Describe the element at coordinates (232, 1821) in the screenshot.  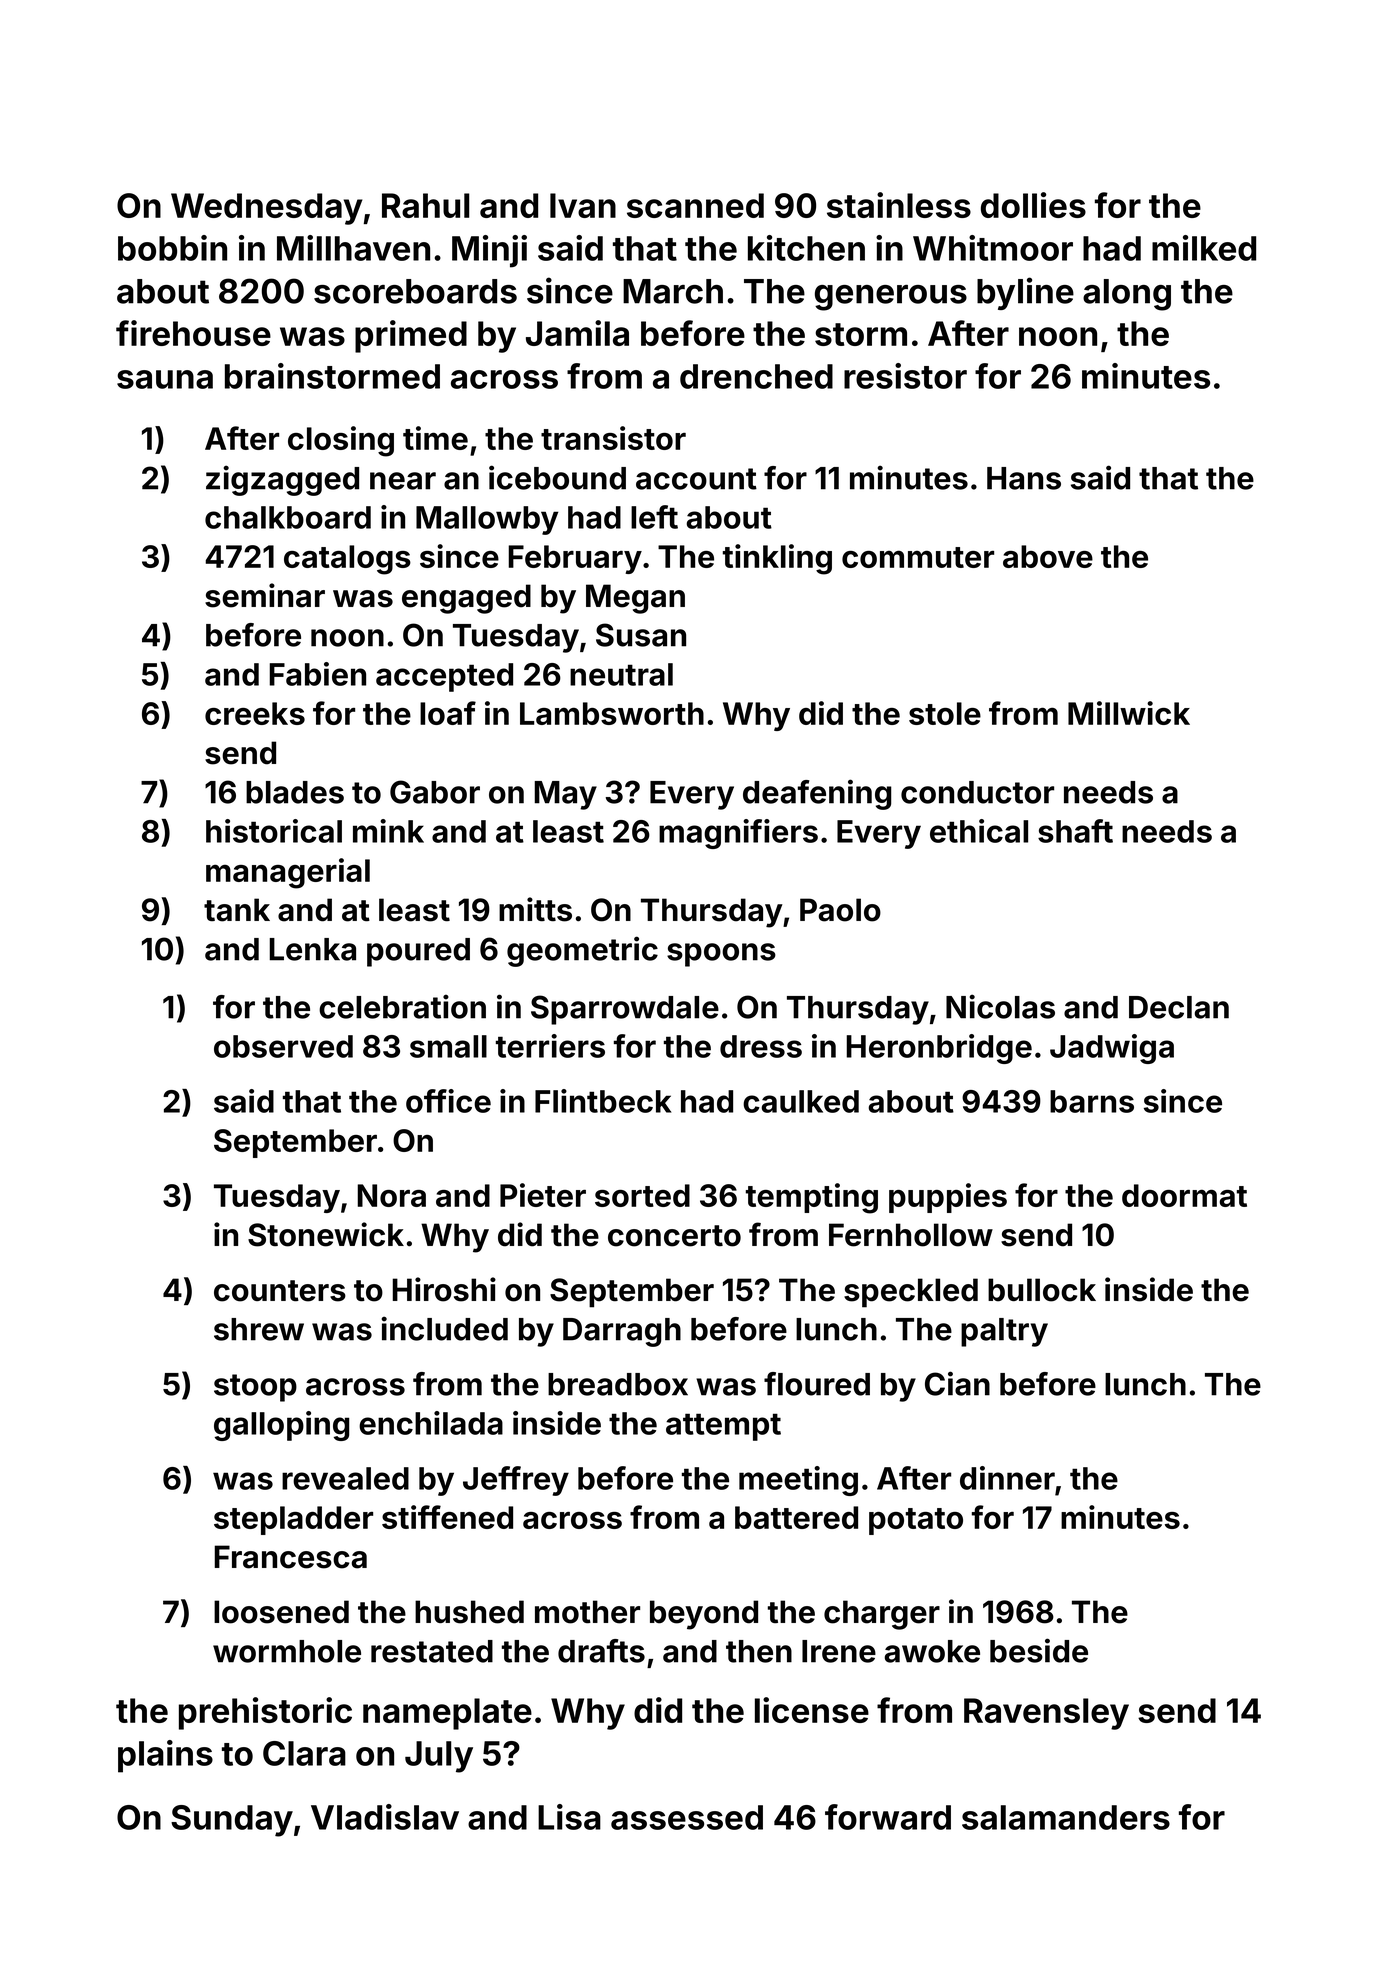
I see `Sunday` at that location.
